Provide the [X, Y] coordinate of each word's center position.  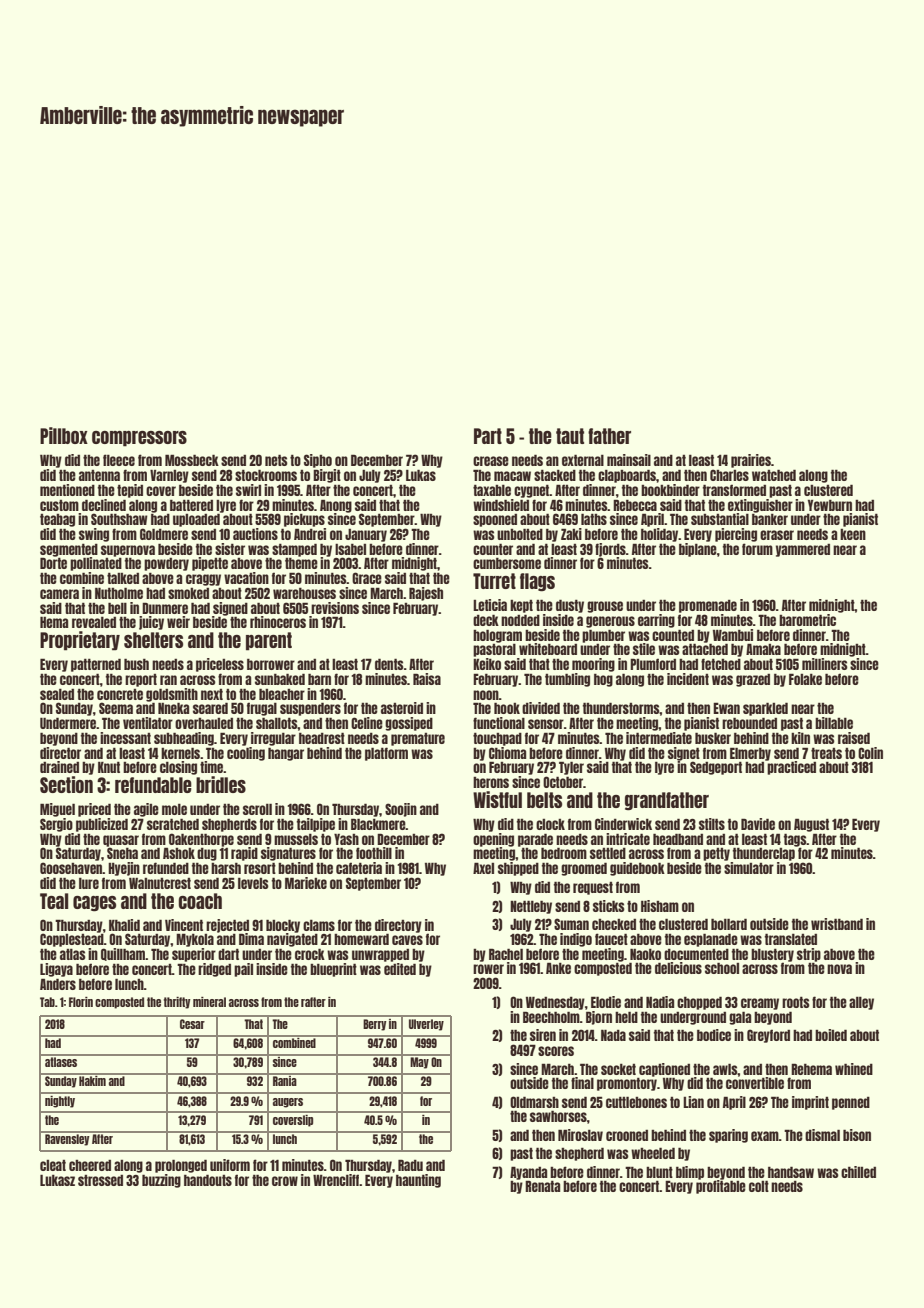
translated [791, 939]
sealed [57, 694]
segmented [69, 550]
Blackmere [378, 824]
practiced [791, 768]
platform [386, 754]
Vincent [184, 925]
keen [853, 534]
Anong [336, 506]
